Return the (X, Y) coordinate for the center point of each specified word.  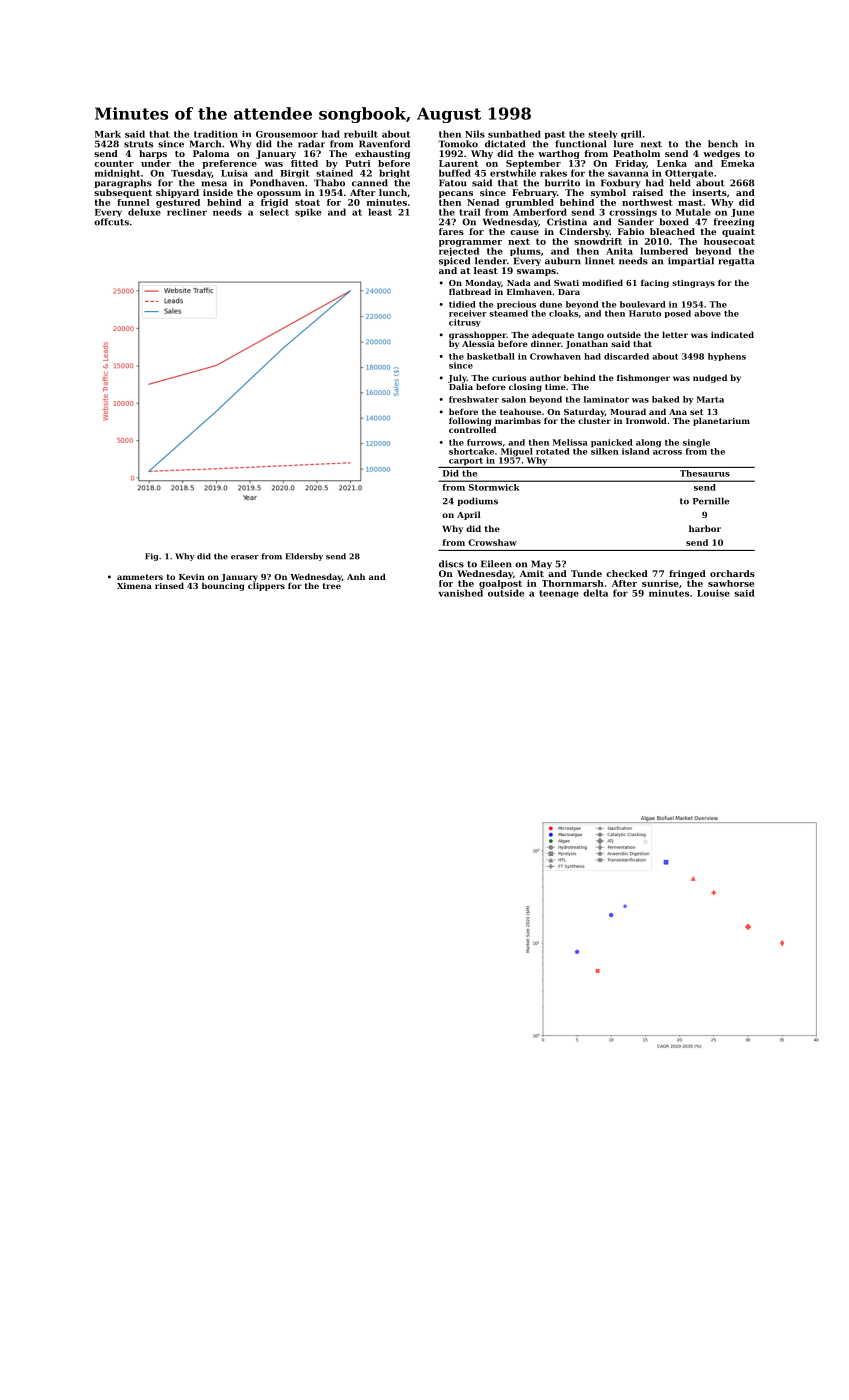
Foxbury (621, 183)
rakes (553, 173)
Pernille (711, 501)
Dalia (461, 386)
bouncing (223, 586)
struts (138, 144)
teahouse (520, 411)
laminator (606, 399)
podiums (477, 501)
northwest (647, 202)
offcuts (111, 222)
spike (308, 212)
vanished (460, 593)
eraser (245, 557)
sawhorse (731, 583)
